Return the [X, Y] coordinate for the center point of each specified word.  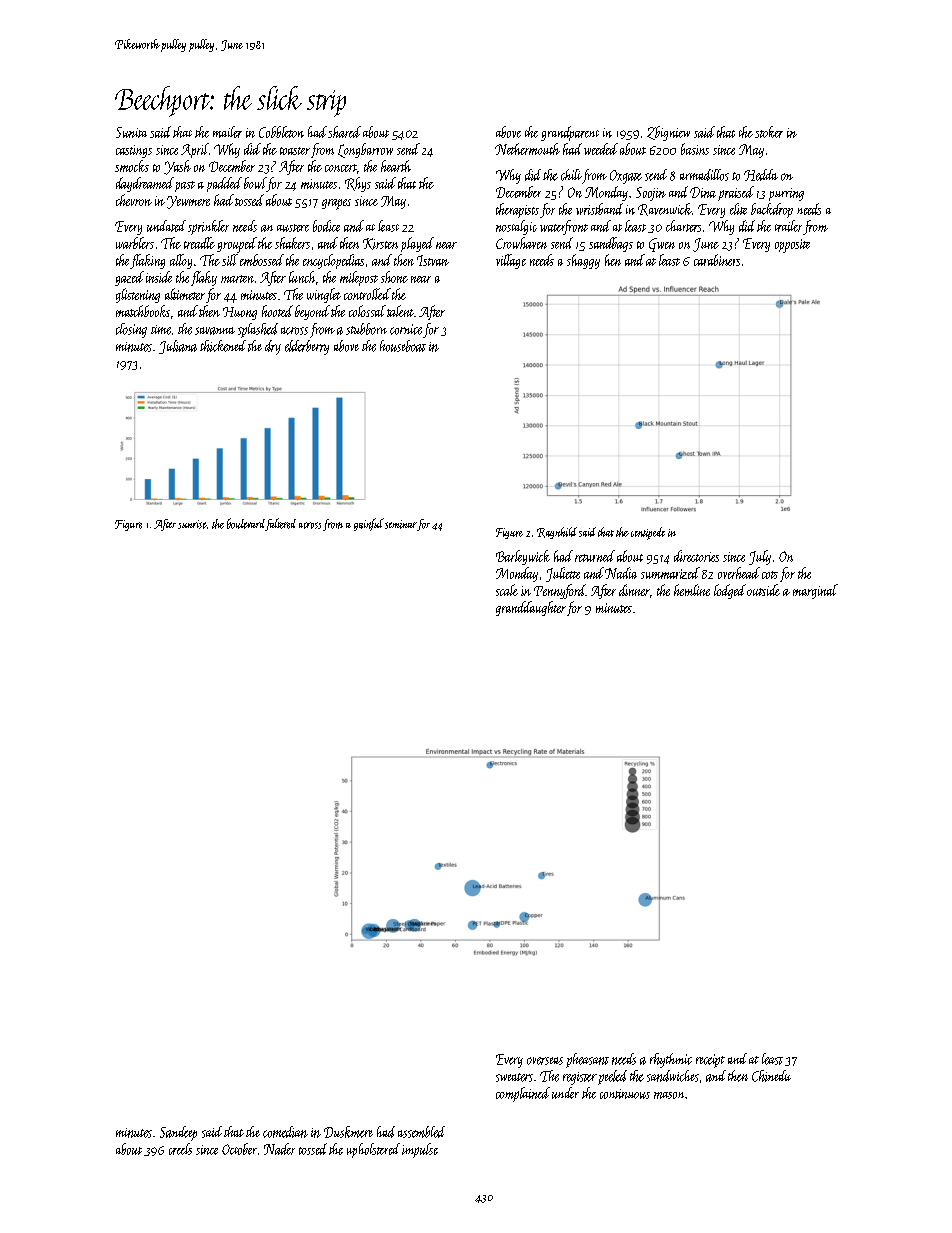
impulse [420, 1150]
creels [180, 1149]
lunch [302, 277]
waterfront [564, 227]
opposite [792, 246]
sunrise [192, 524]
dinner [634, 590]
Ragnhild [557, 533]
